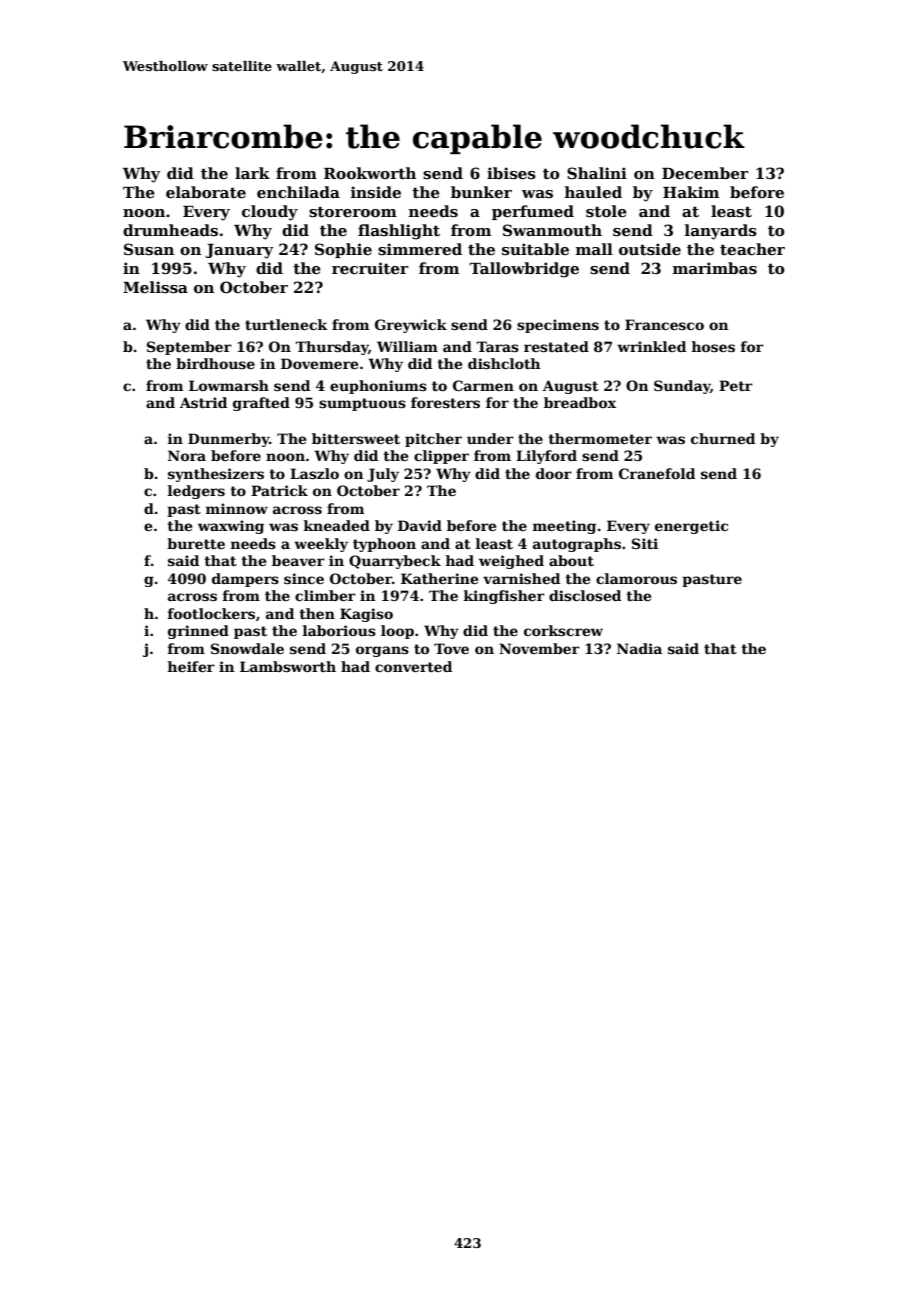  What do you see at coordinates (304, 578) in the screenshot?
I see `since` at bounding box center [304, 578].
